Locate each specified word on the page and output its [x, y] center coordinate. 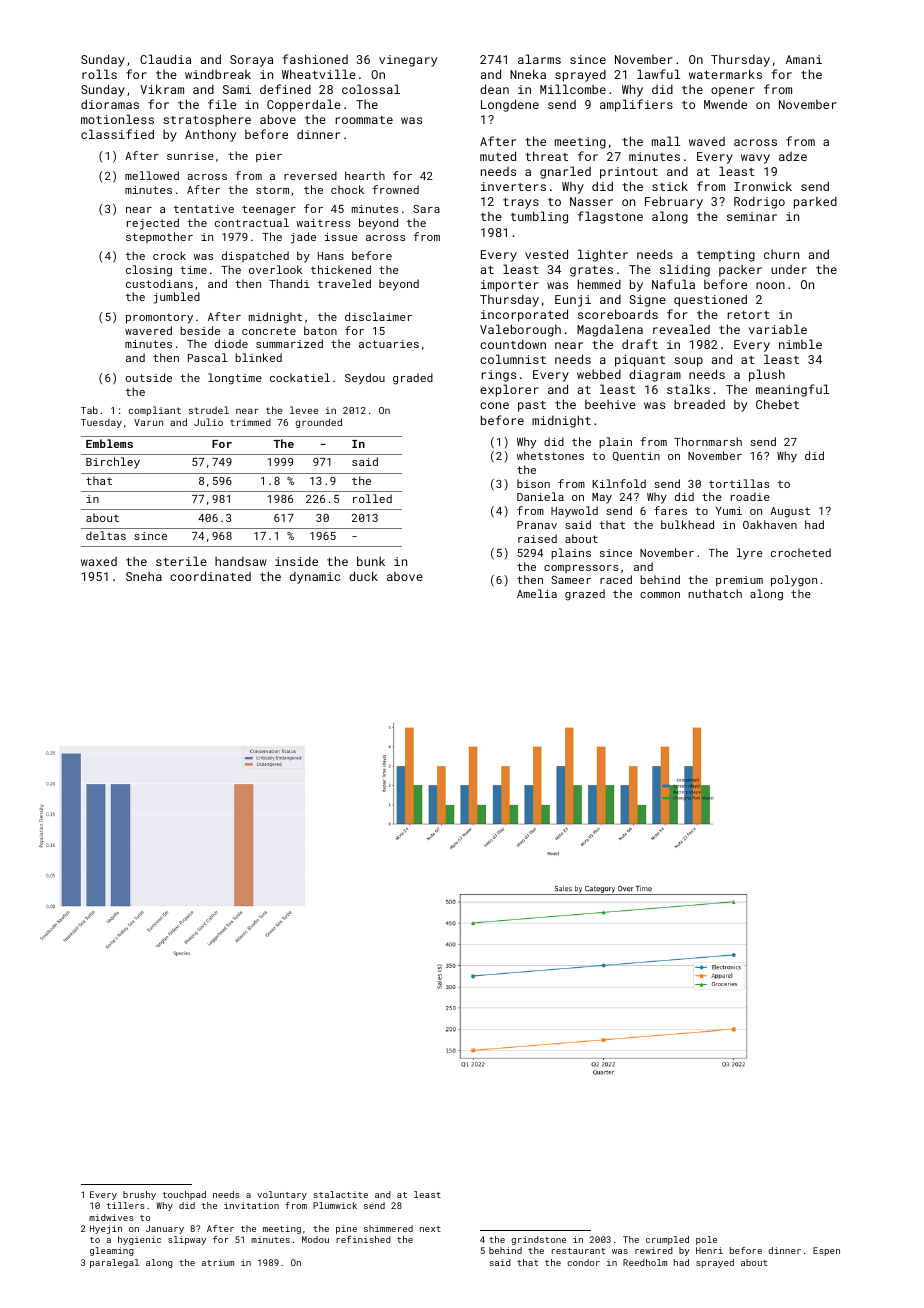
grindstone [538, 1240]
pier [269, 157]
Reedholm [645, 1262]
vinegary [408, 61]
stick [670, 186]
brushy [139, 1195]
